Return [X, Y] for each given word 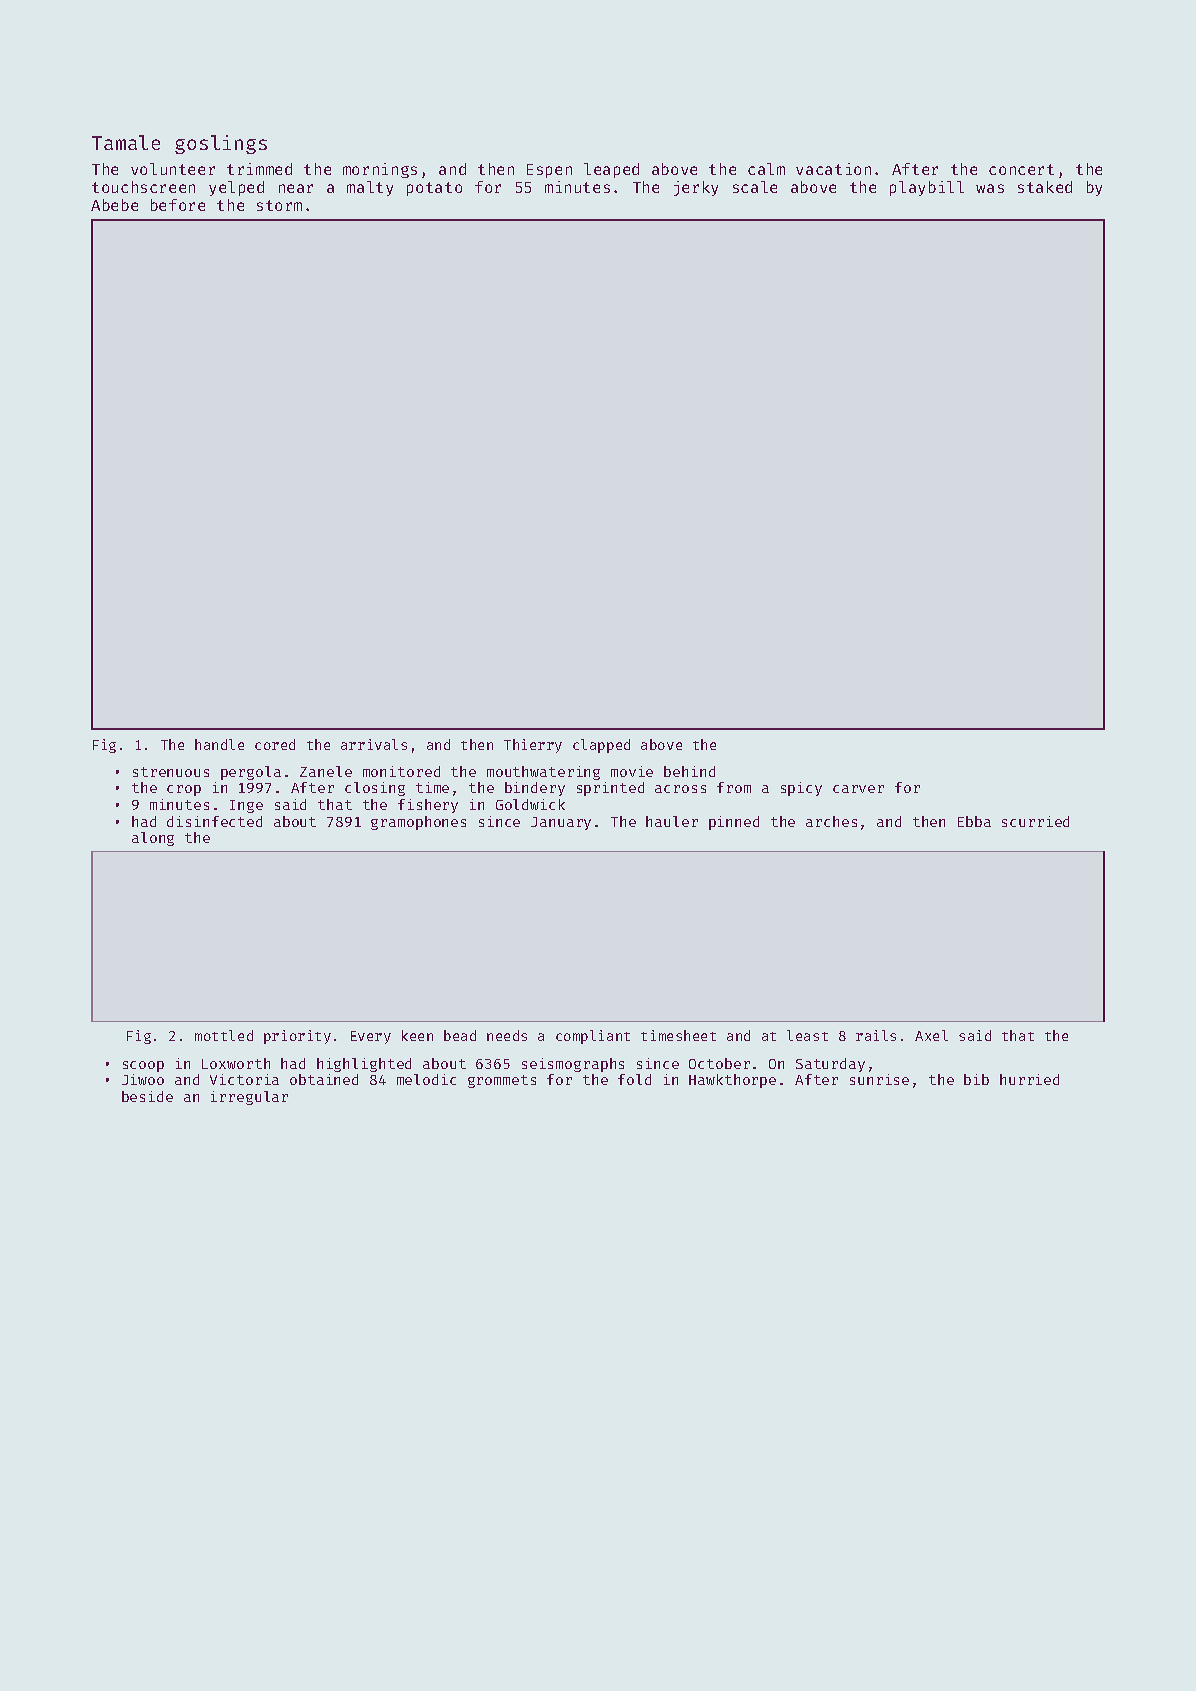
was [990, 188]
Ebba [974, 821]
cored [275, 744]
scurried [1035, 821]
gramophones [418, 823]
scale [755, 187]
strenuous [171, 772]
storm [279, 205]
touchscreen [143, 187]
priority [297, 1037]
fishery [428, 806]
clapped [601, 746]
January [561, 823]
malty [370, 188]
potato [434, 189]
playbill [927, 188]
